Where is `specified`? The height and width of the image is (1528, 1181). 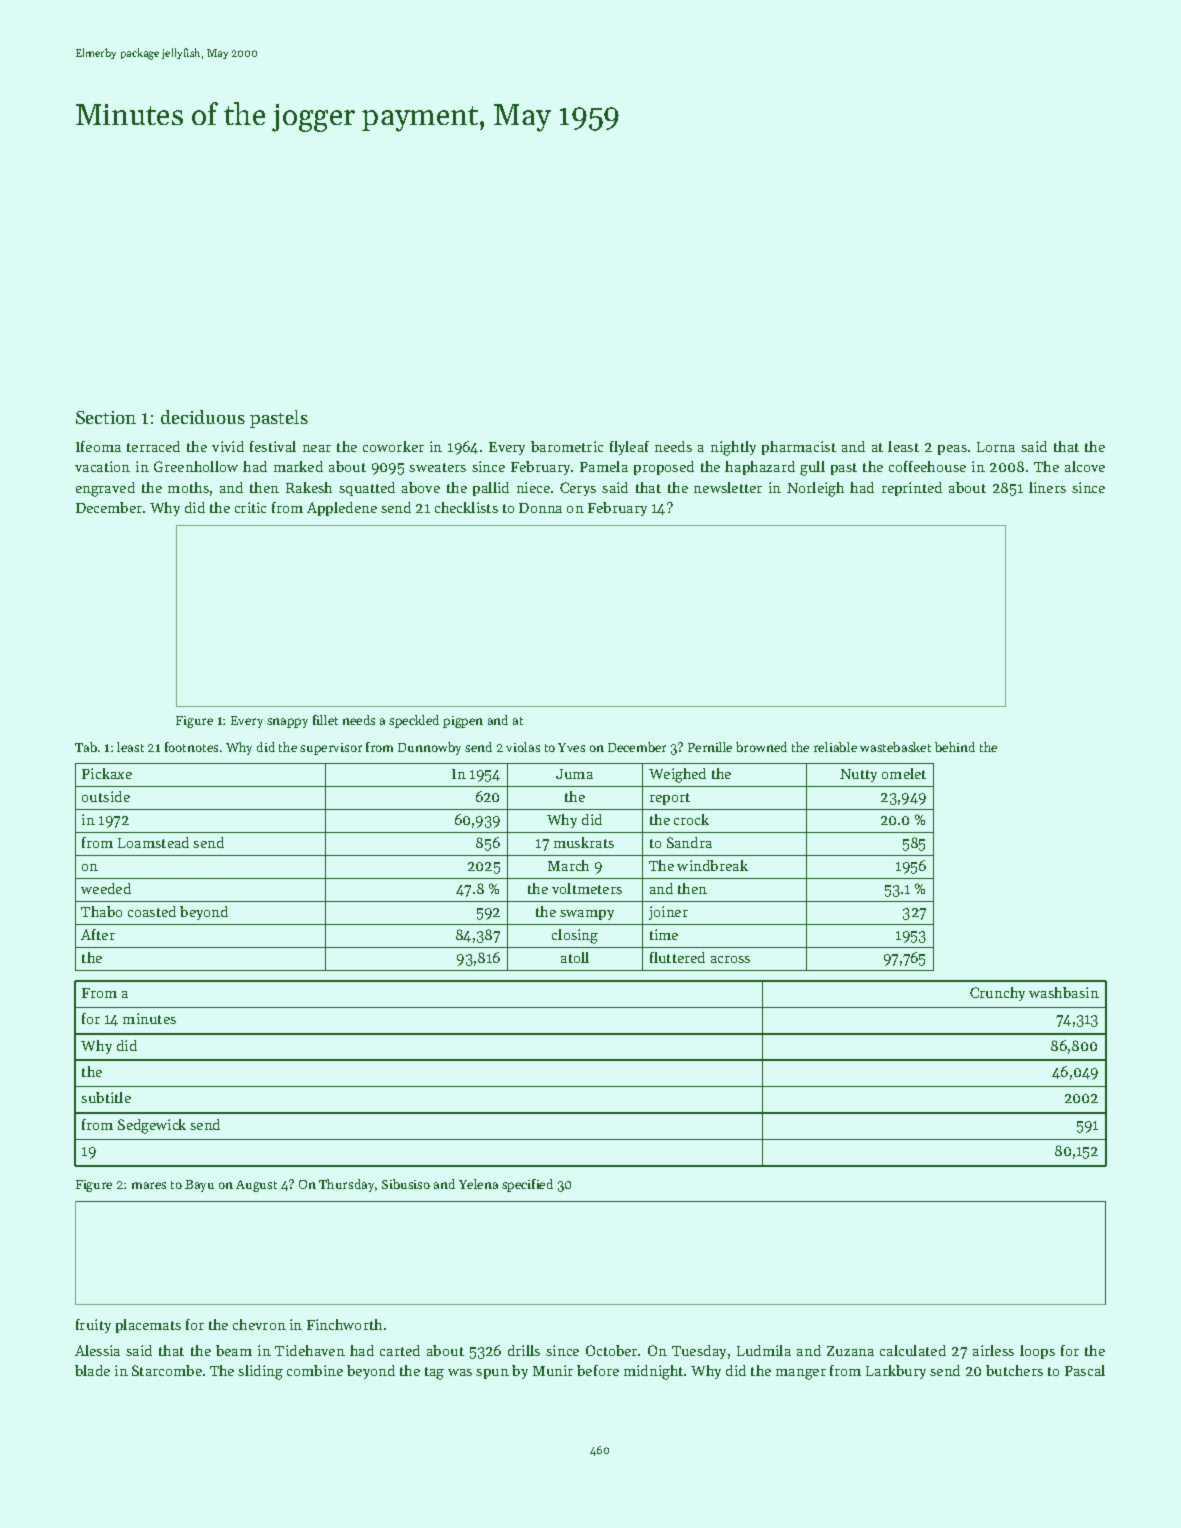
specified is located at coordinates (527, 1185).
